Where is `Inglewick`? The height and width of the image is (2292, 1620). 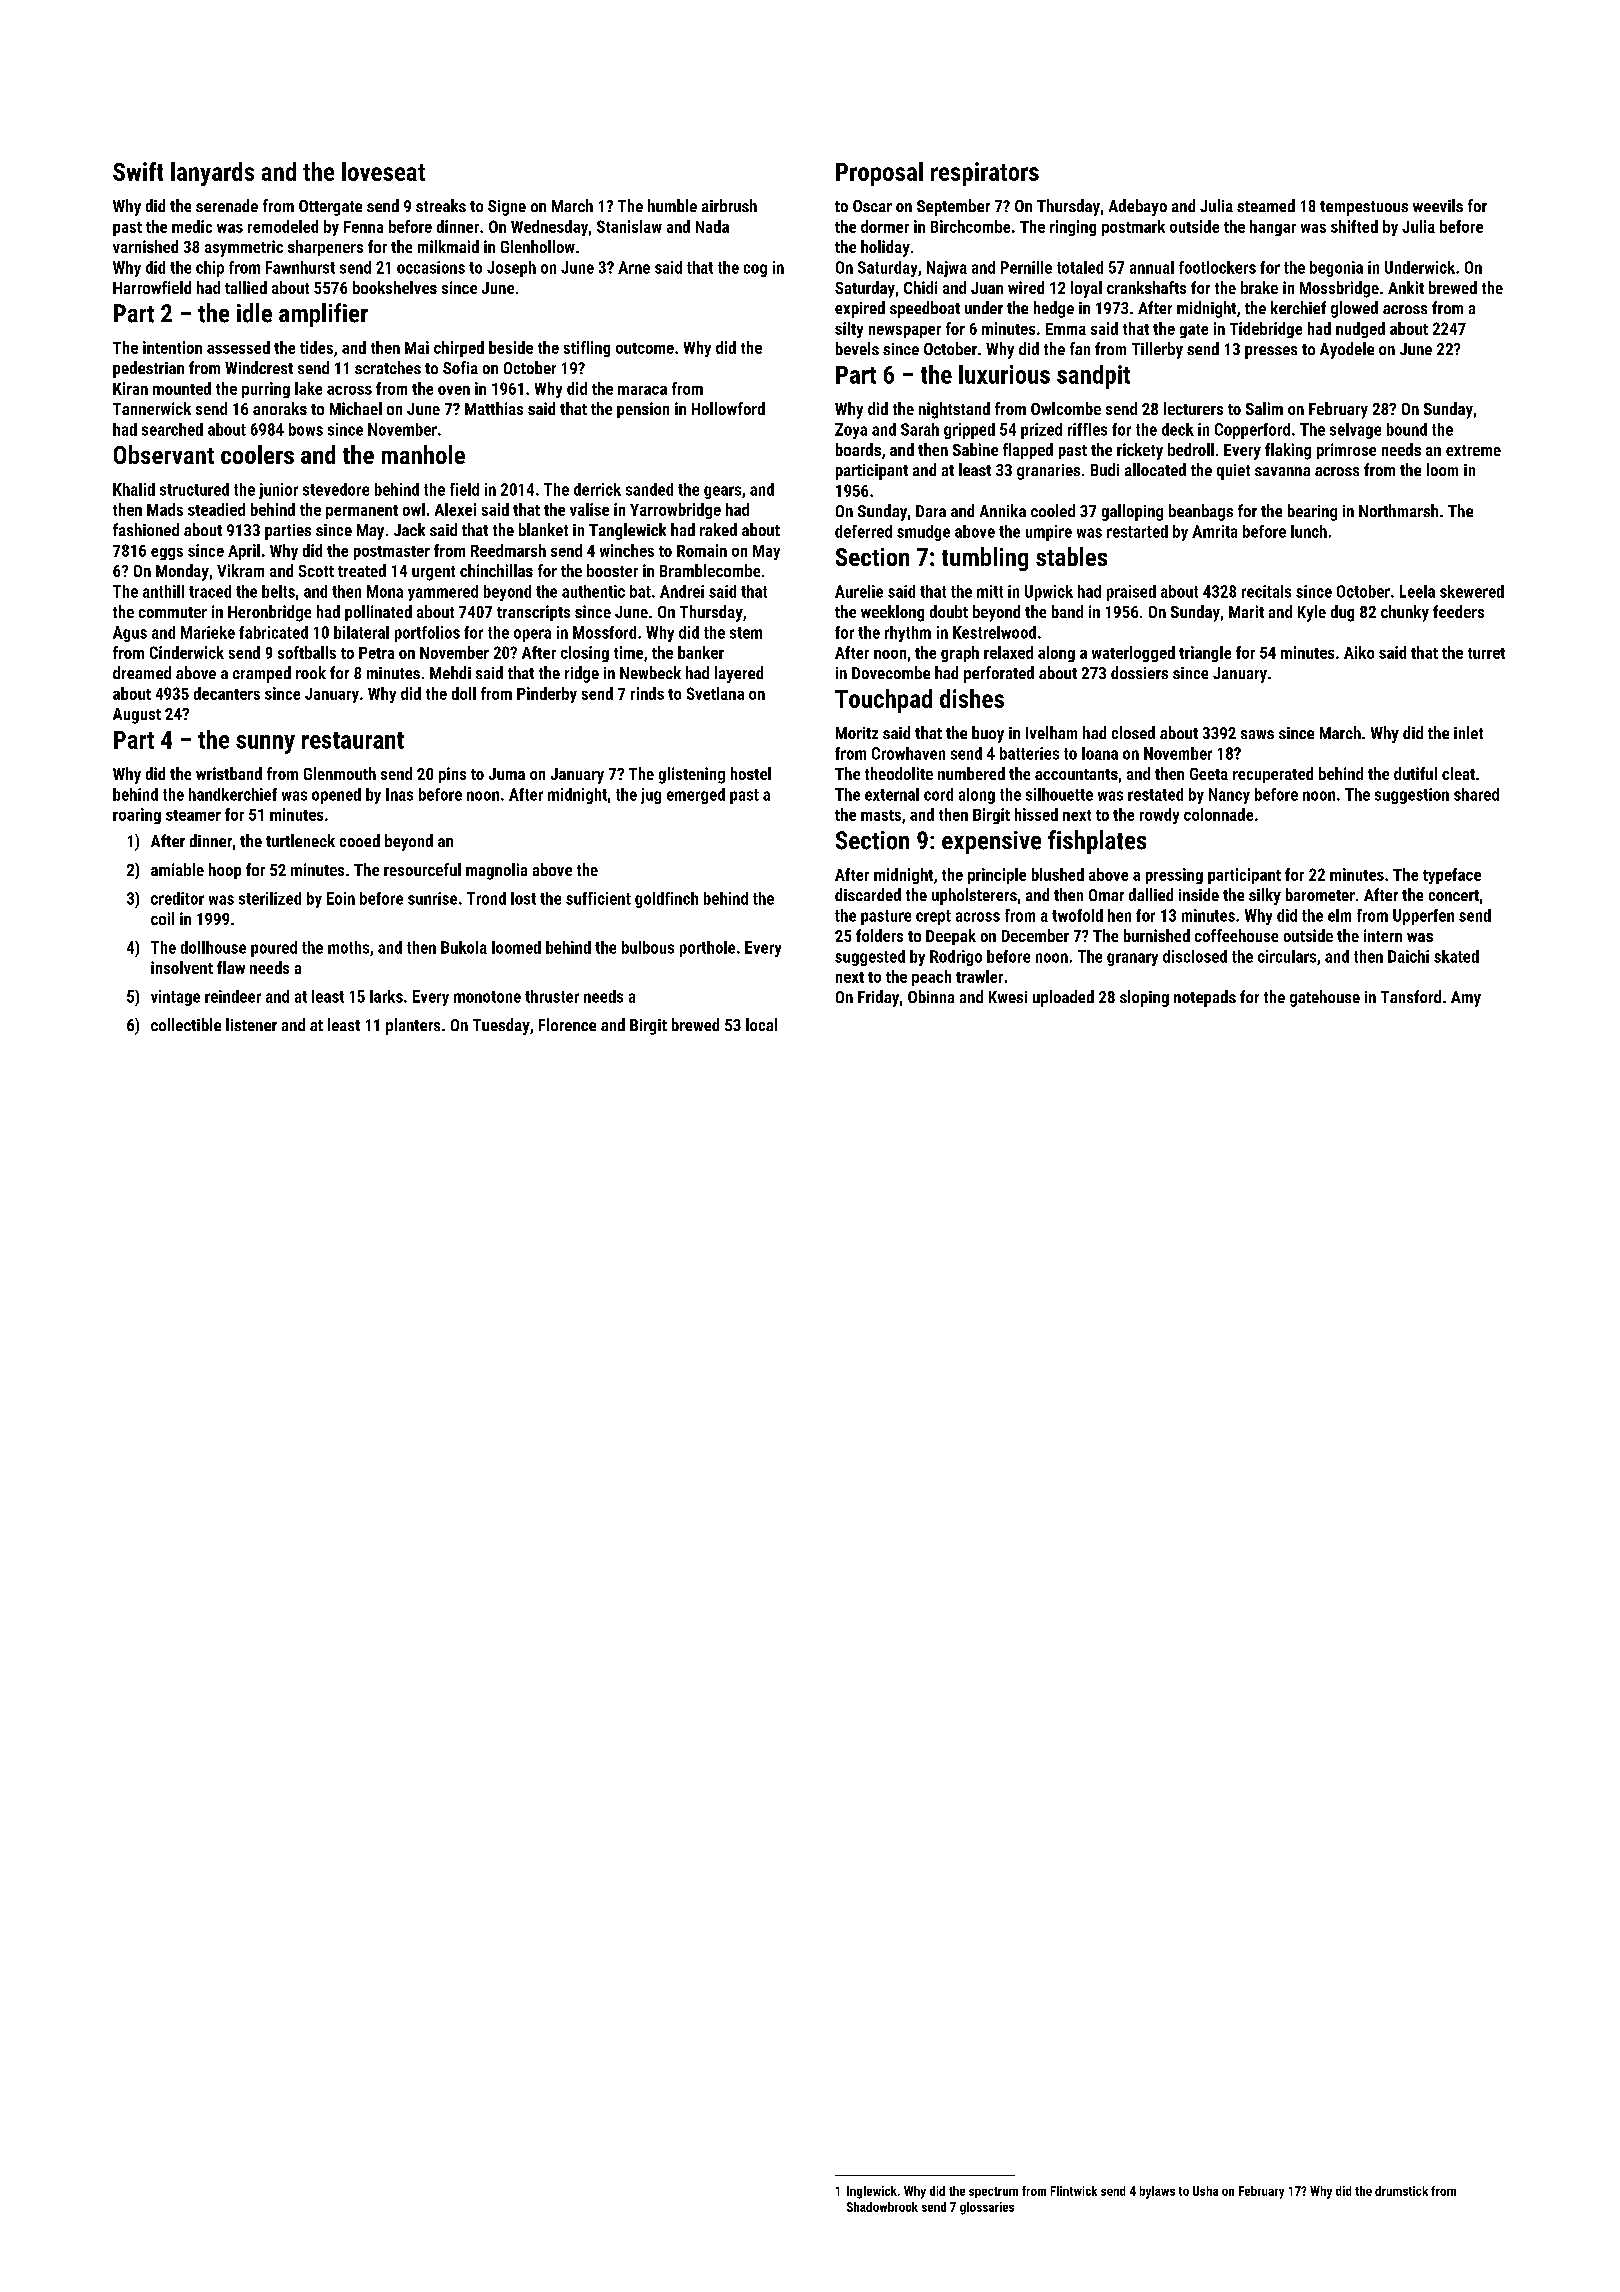 Inglewick is located at coordinates (872, 2192).
